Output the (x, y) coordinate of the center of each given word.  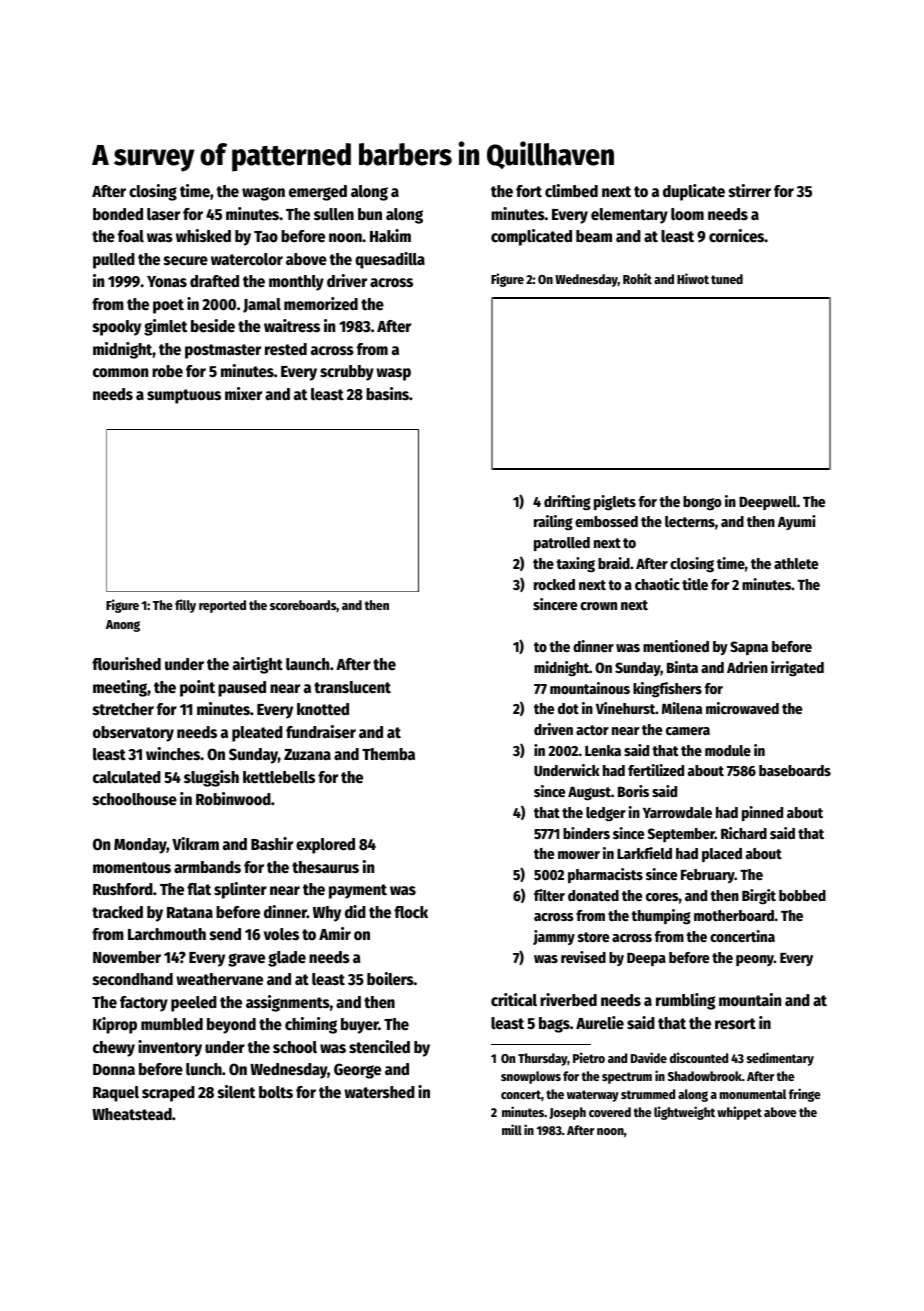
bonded (118, 214)
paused (242, 689)
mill (512, 1129)
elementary (629, 216)
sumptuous (184, 396)
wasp (393, 374)
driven (553, 729)
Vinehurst (626, 708)
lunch (204, 1069)
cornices (737, 236)
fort (529, 191)
